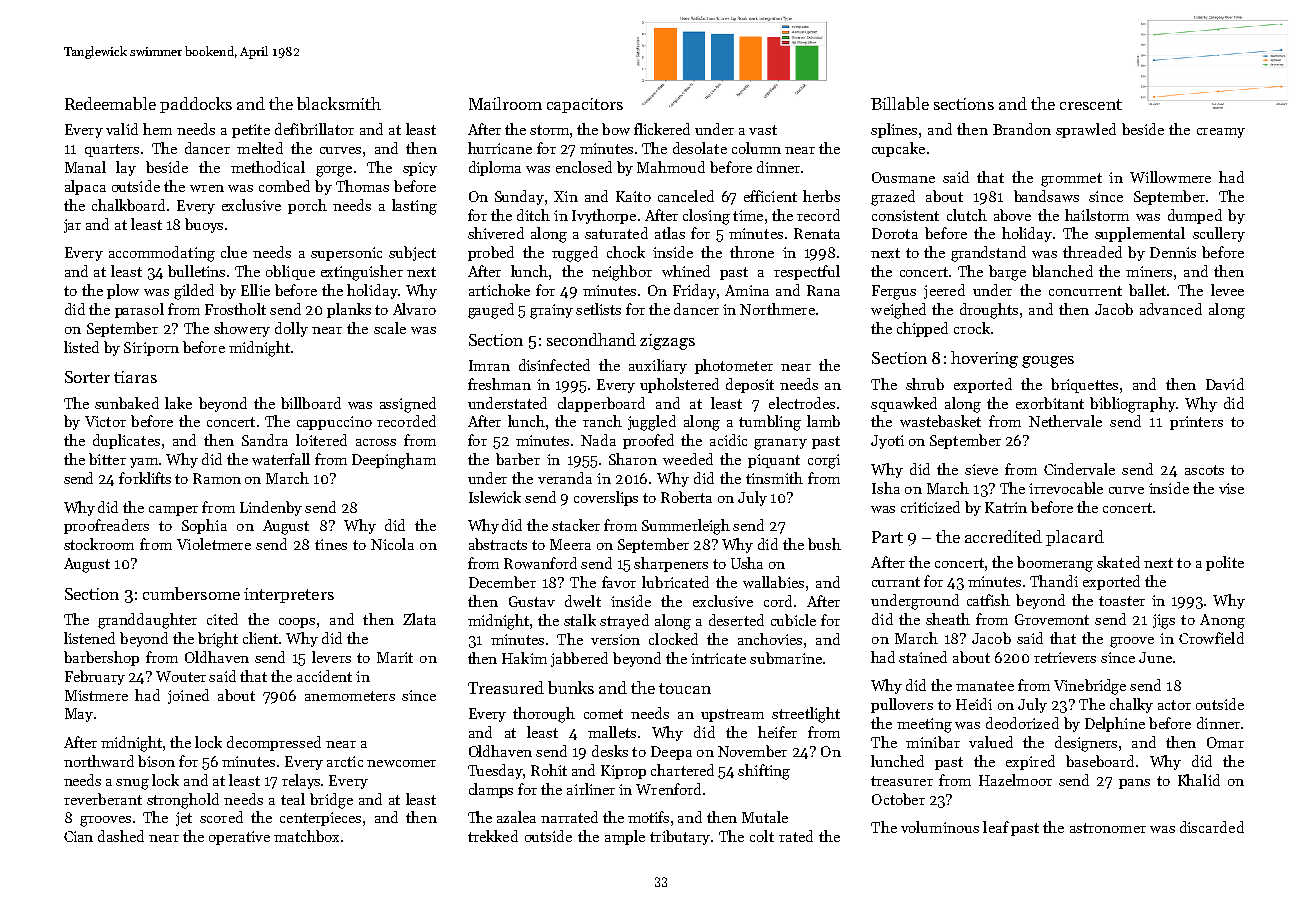  Describe the element at coordinates (173, 511) in the image. I see `camper` at that location.
